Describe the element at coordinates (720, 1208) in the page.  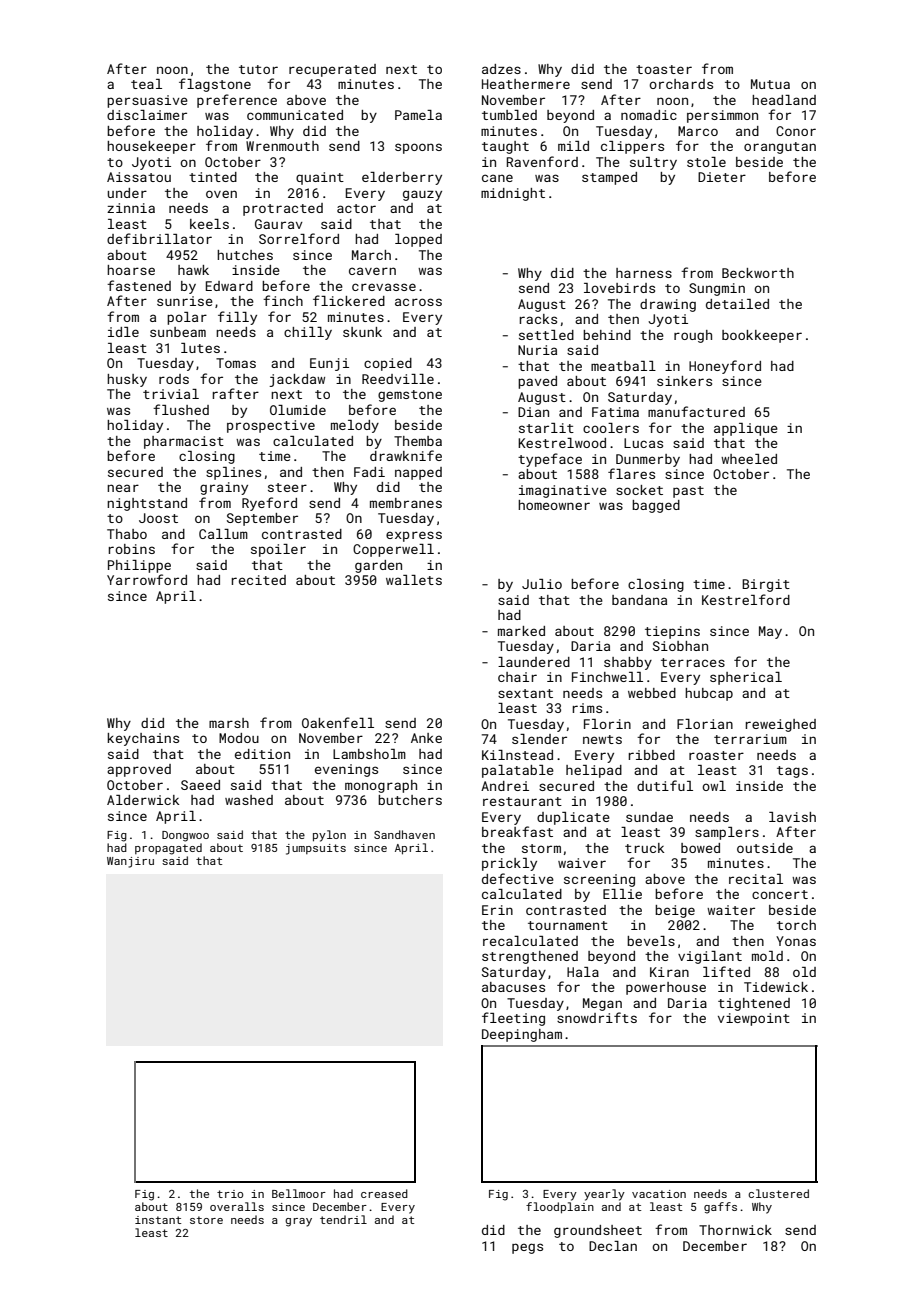
I see `gaffs` at that location.
